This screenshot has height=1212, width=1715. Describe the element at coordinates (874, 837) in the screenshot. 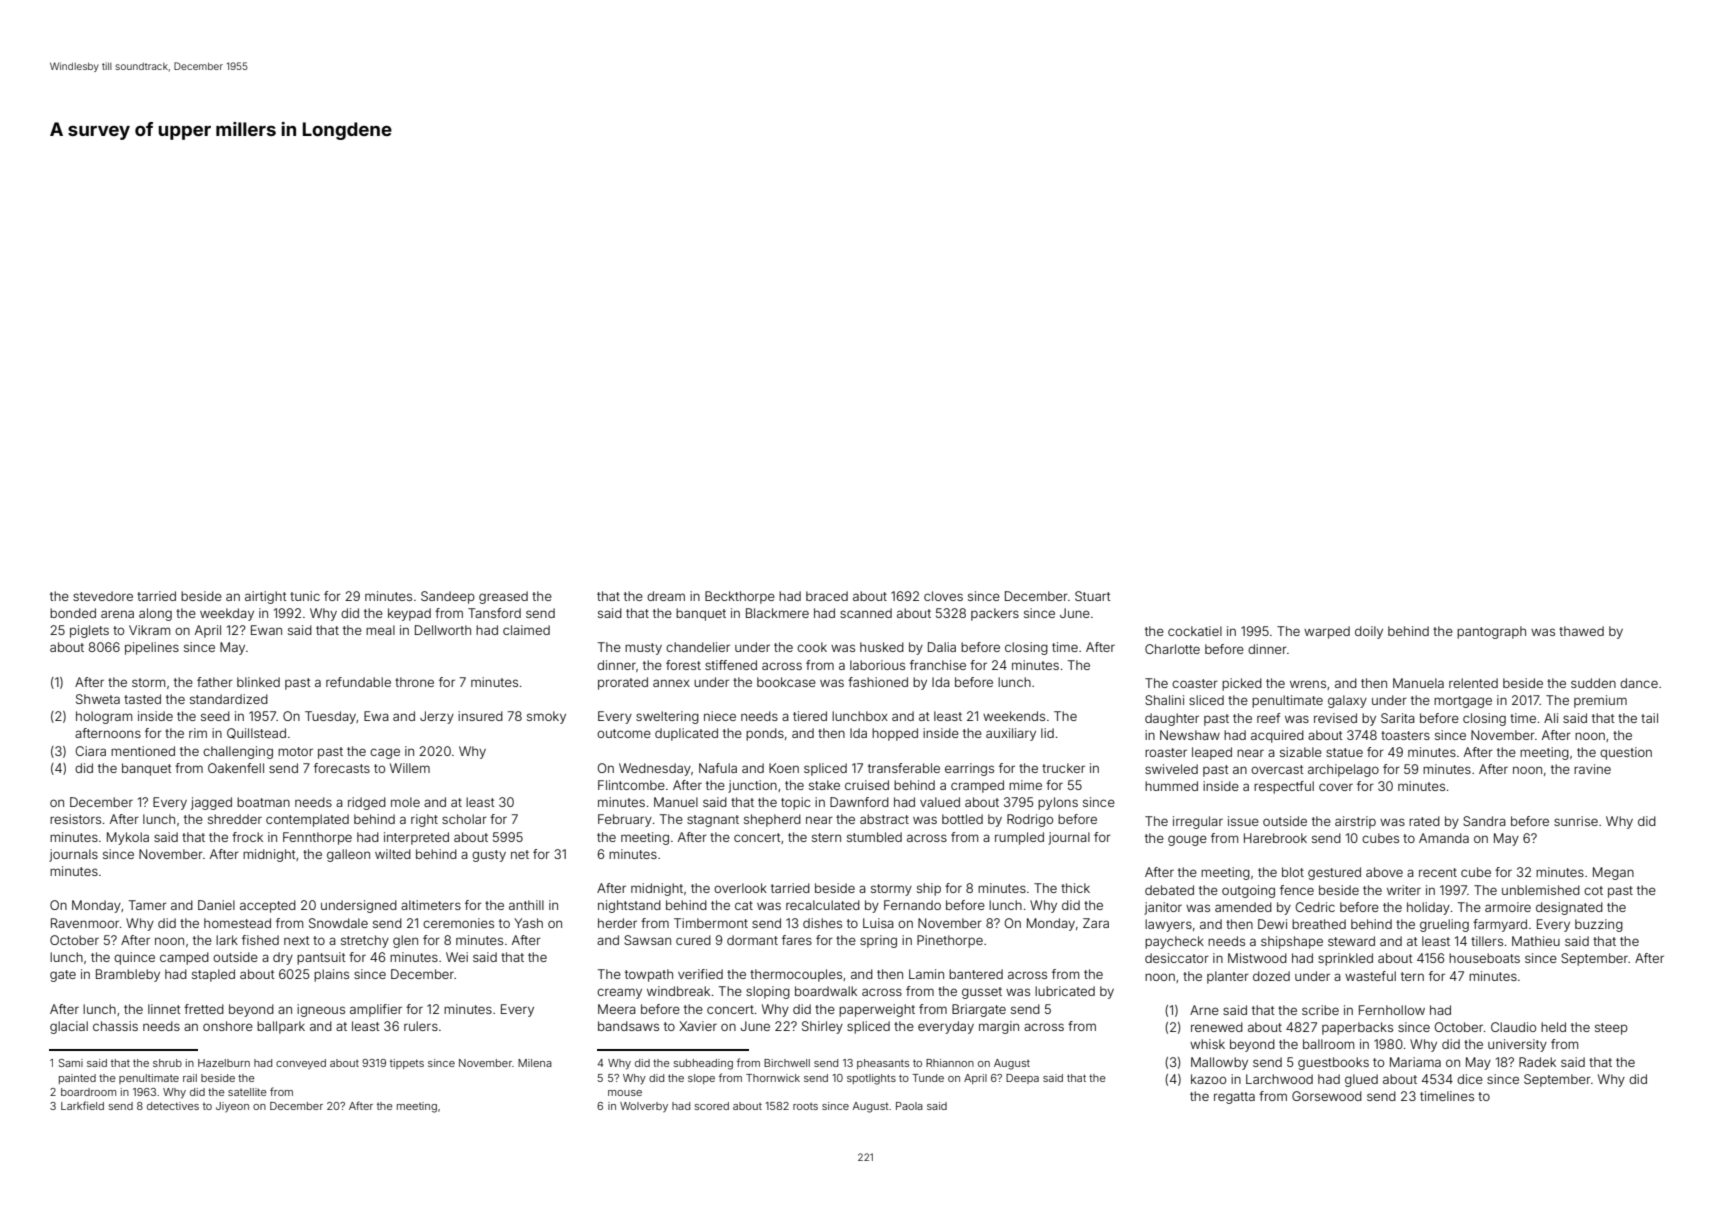

I see `stumbled` at that location.
